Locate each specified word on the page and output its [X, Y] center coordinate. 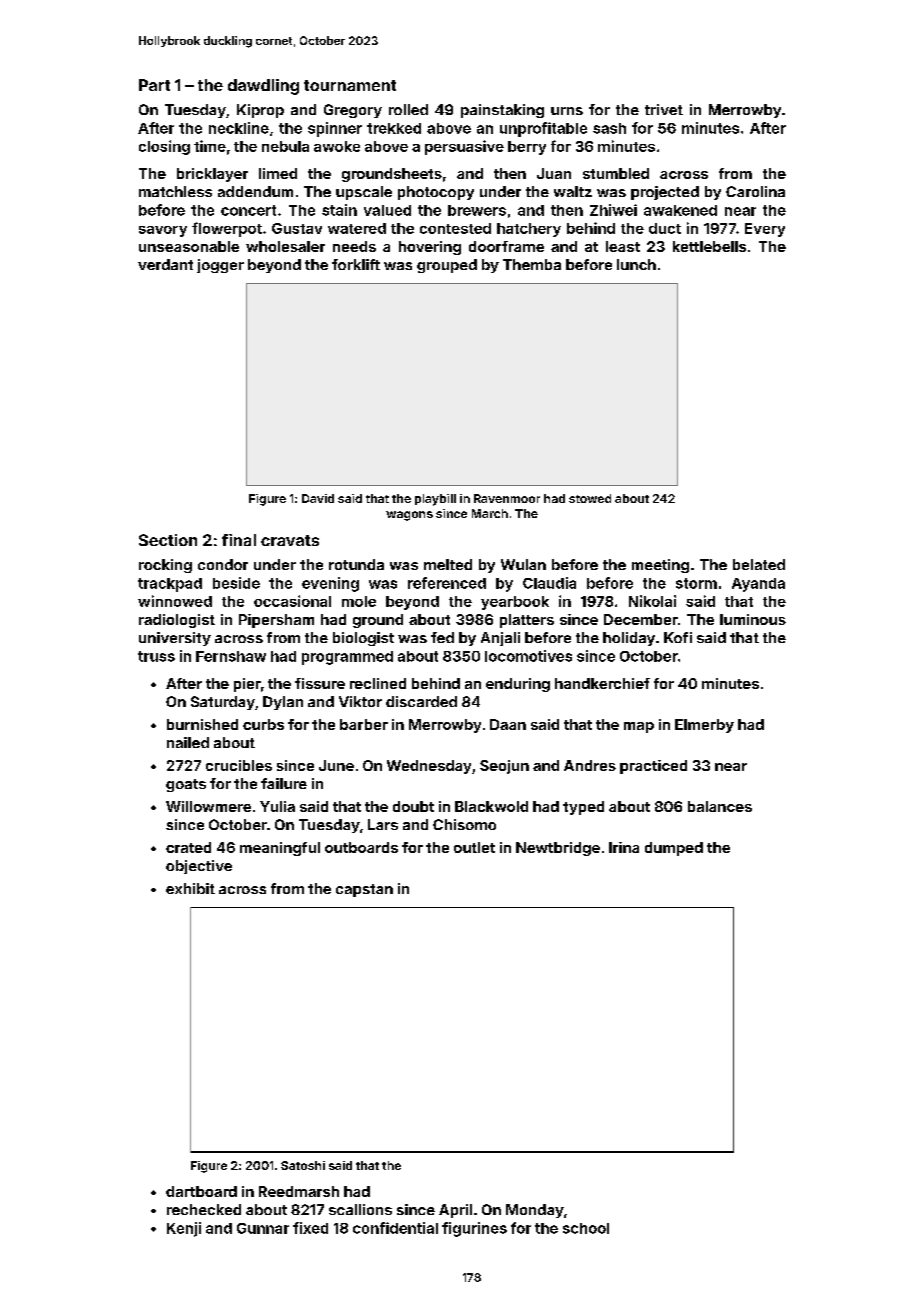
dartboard [201, 1191]
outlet [474, 847]
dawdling [263, 87]
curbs [263, 724]
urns [567, 111]
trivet [664, 109]
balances [720, 806]
